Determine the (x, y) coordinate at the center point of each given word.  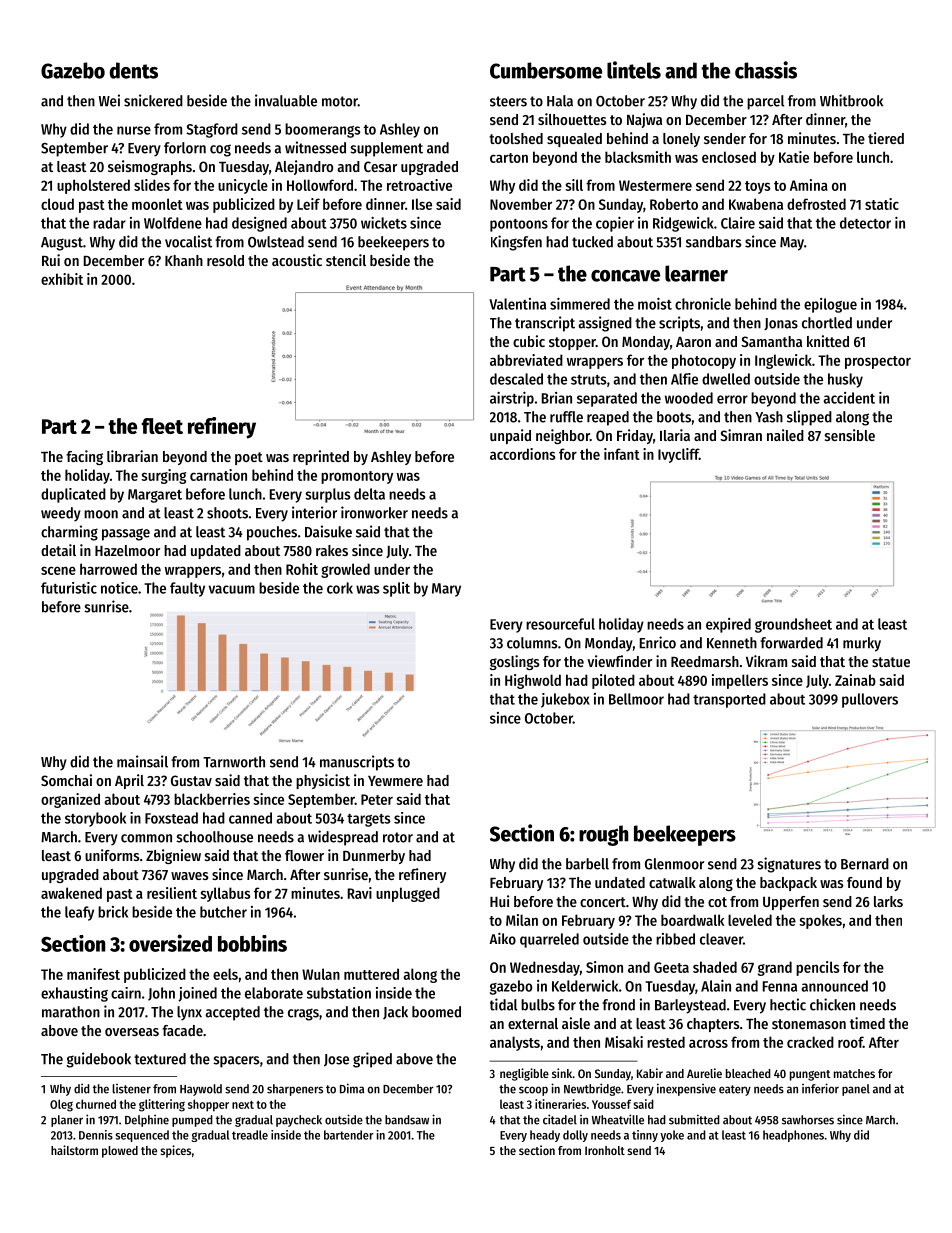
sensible (850, 435)
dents (134, 70)
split (396, 589)
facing (84, 457)
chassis (766, 70)
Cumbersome (546, 70)
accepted (233, 1013)
